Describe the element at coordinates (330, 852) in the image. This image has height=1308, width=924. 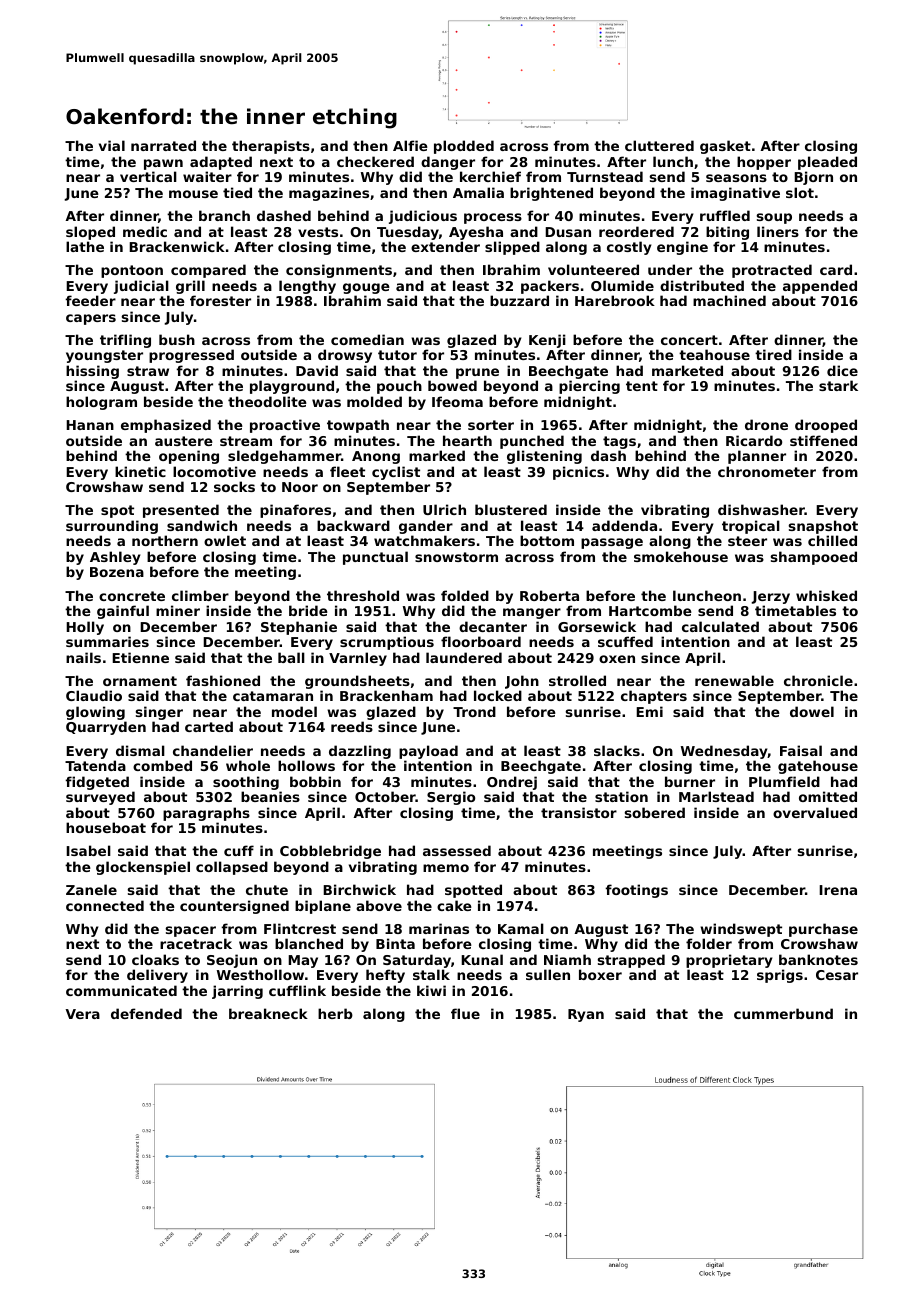
I see `Cobblebridge` at that location.
